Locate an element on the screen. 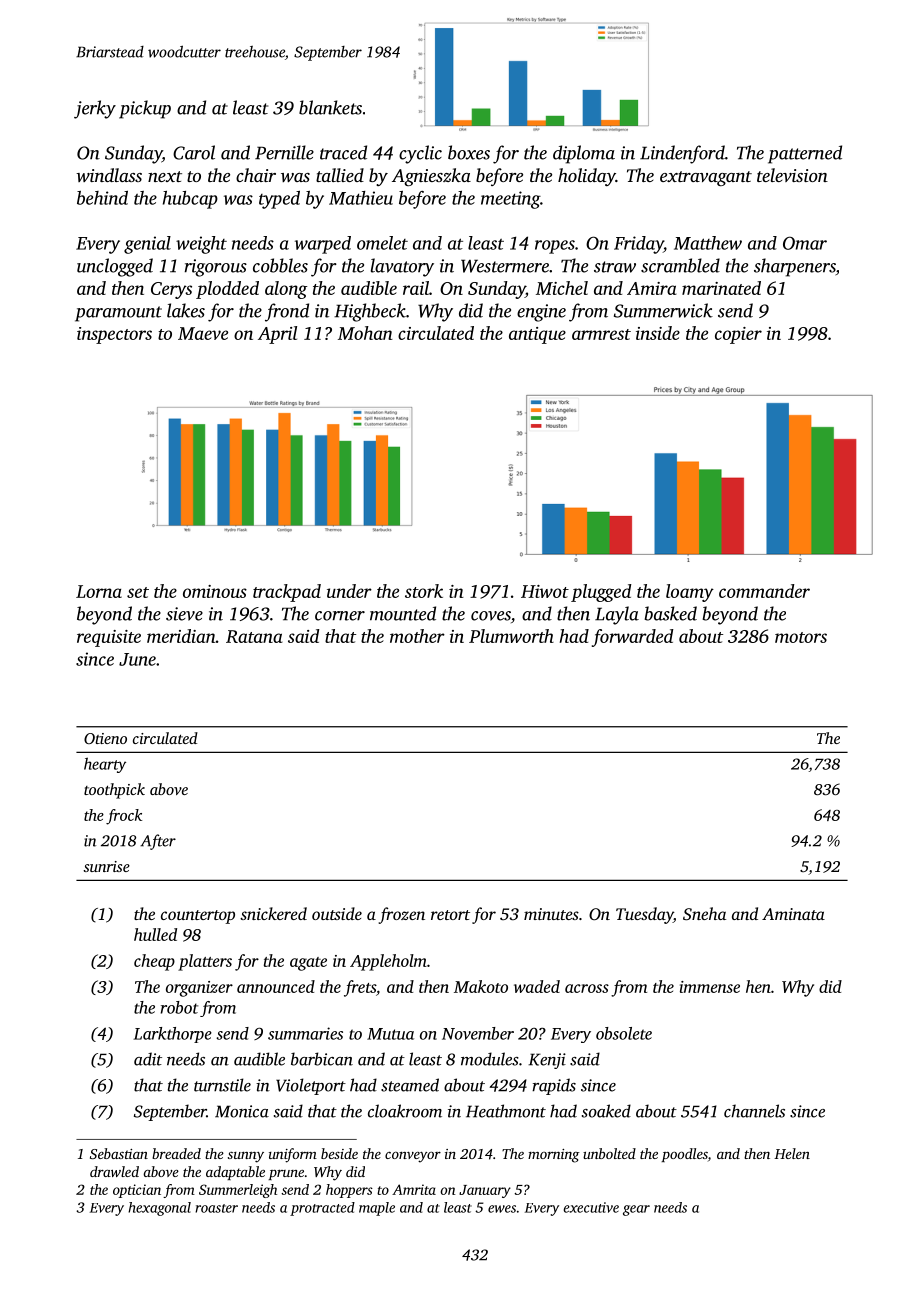 Image resolution: width=924 pixels, height=1308 pixels. copier is located at coordinates (738, 335).
